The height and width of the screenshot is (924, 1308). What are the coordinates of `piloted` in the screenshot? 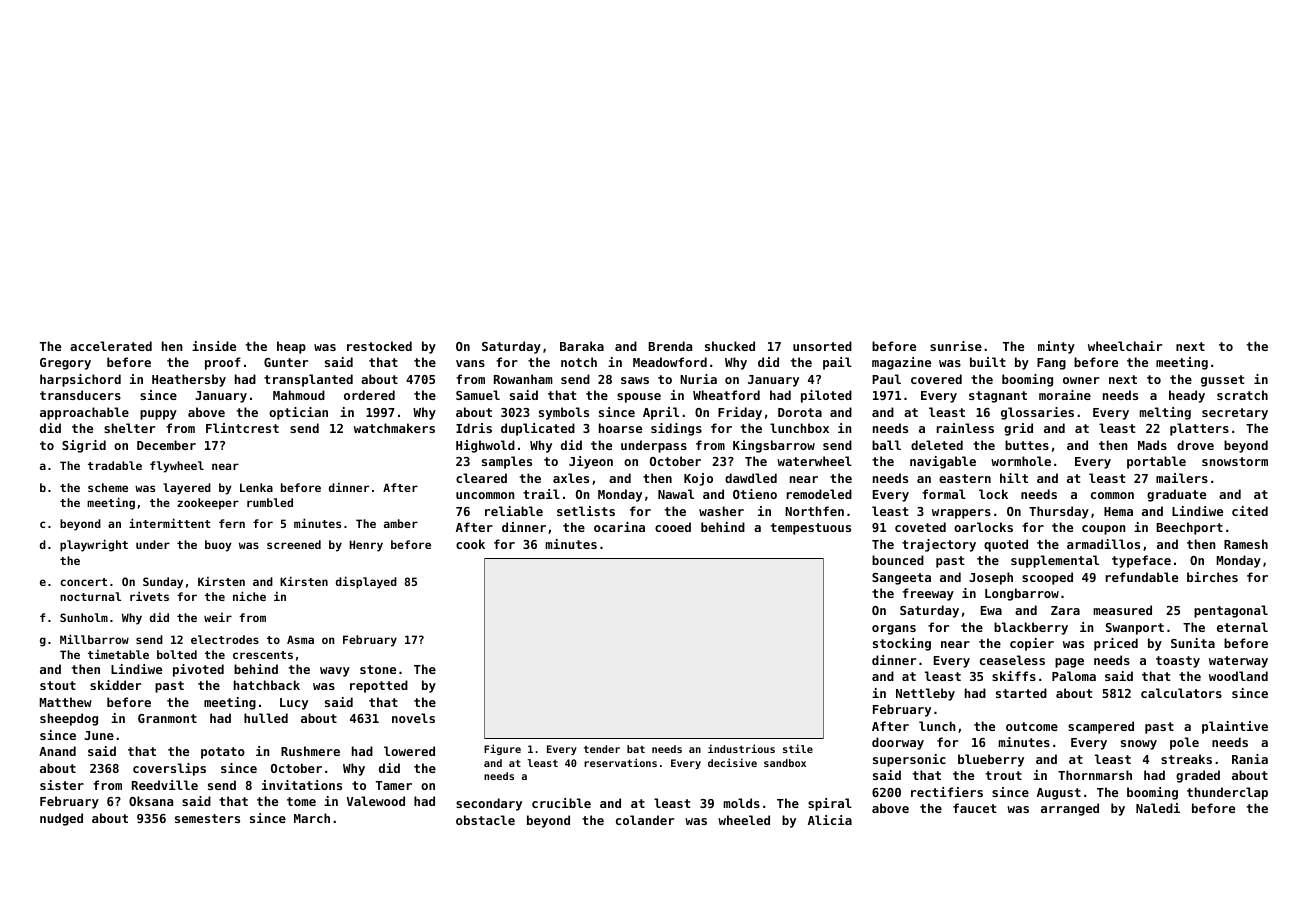 It's located at (826, 396).
